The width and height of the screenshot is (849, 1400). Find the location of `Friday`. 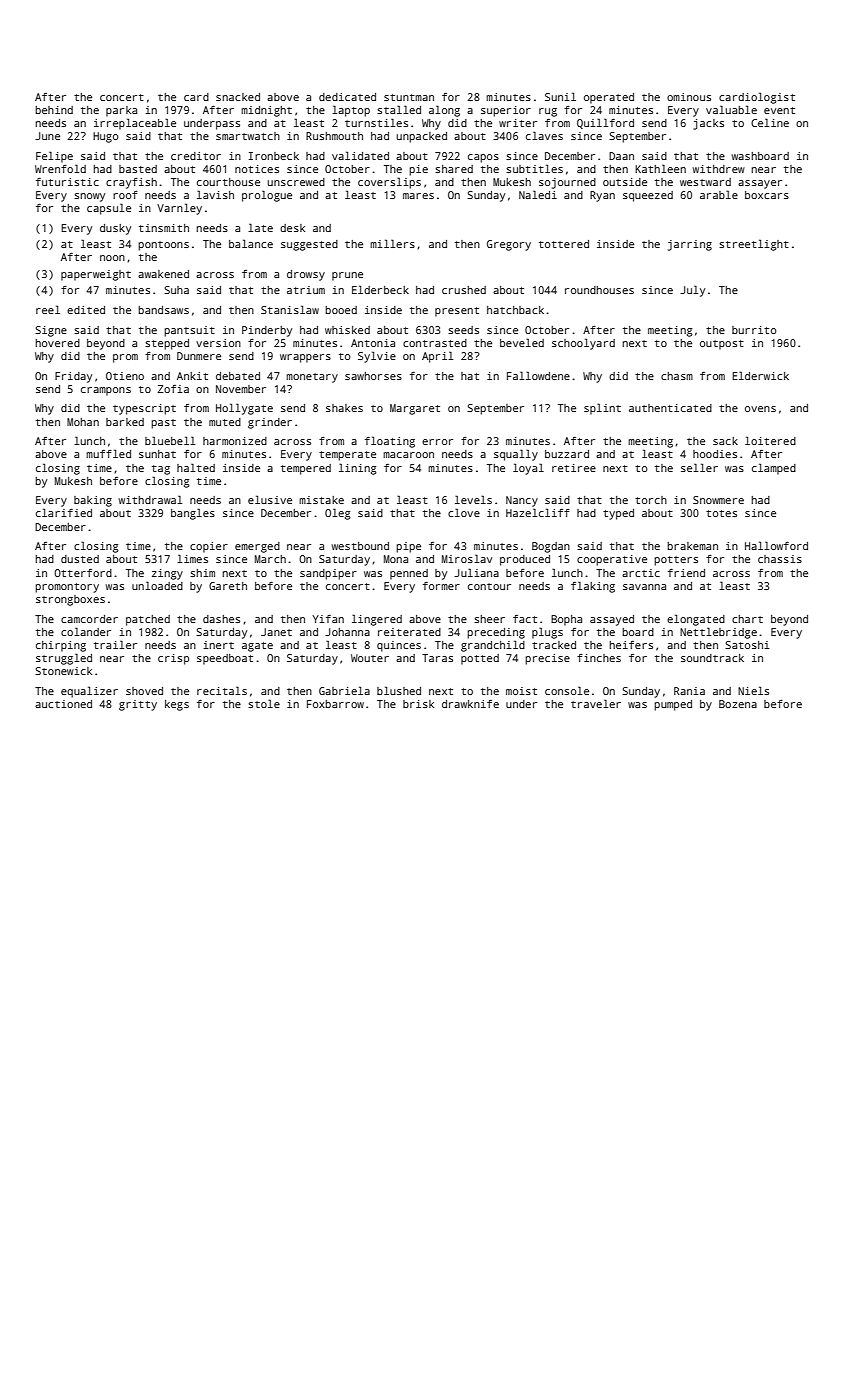

Friday is located at coordinates (73, 377).
